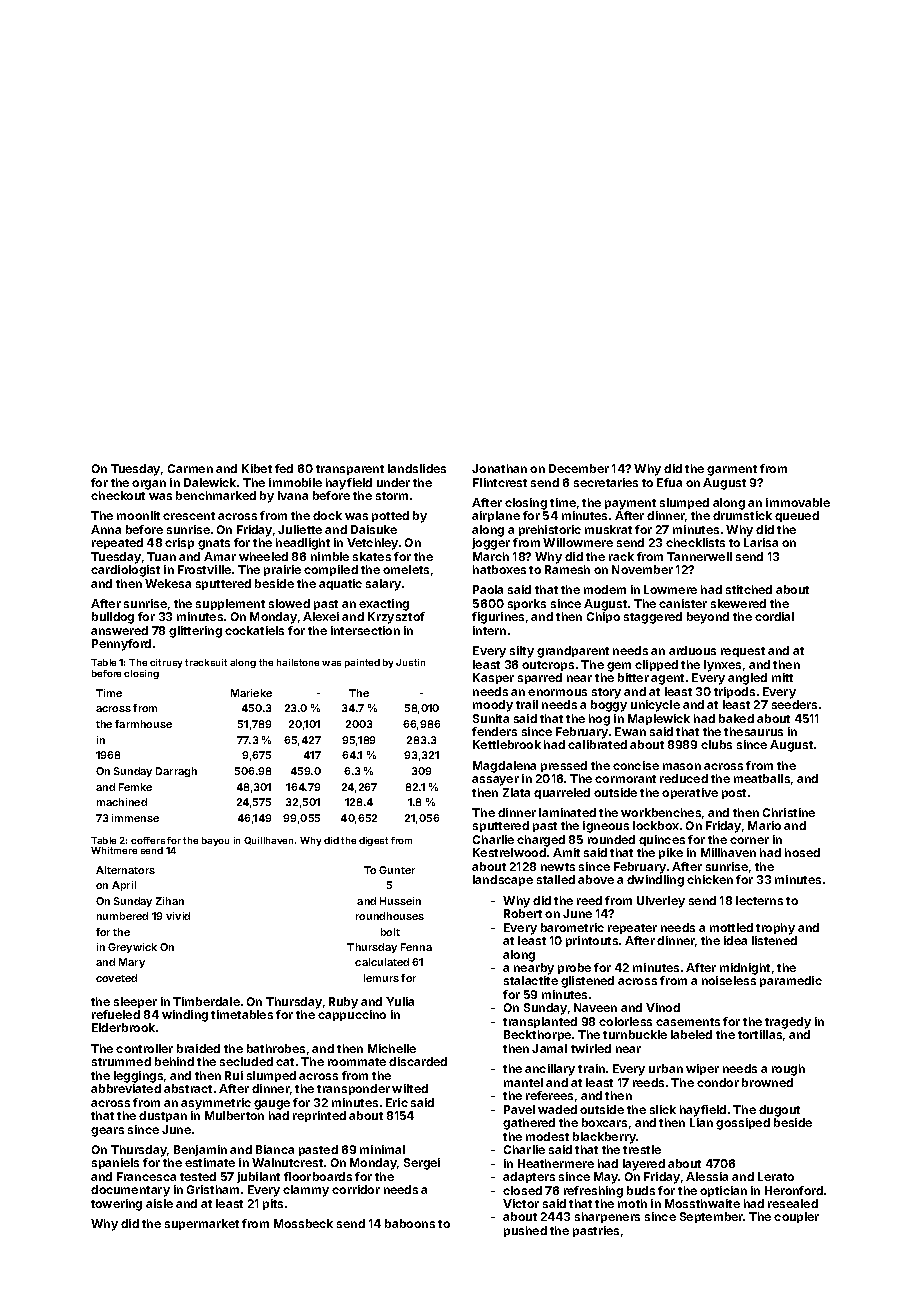 Image resolution: width=924 pixels, height=1308 pixels. Describe the element at coordinates (284, 468) in the screenshot. I see `fed` at that location.
